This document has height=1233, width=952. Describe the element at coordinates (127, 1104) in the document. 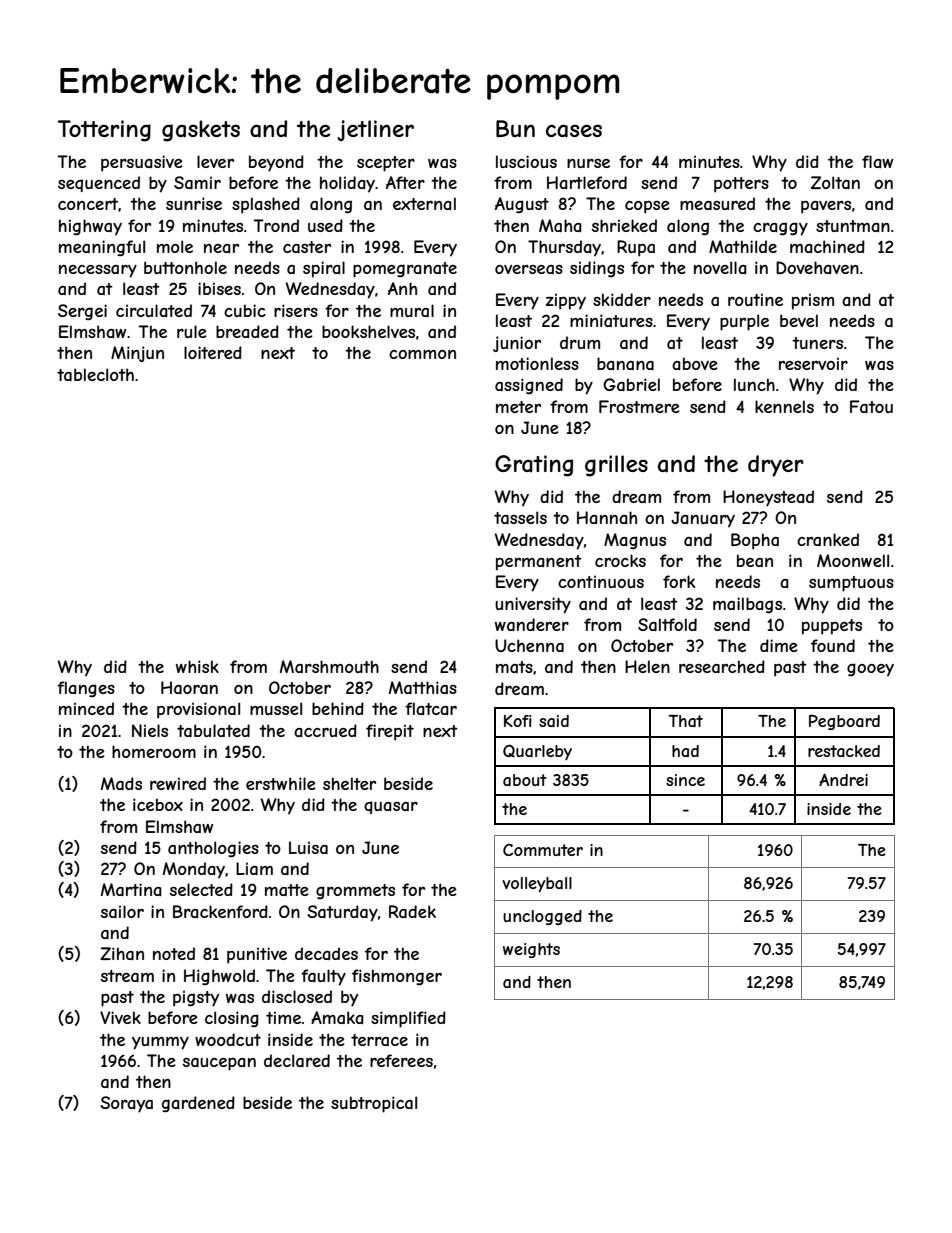

I see `Soraya` at that location.
